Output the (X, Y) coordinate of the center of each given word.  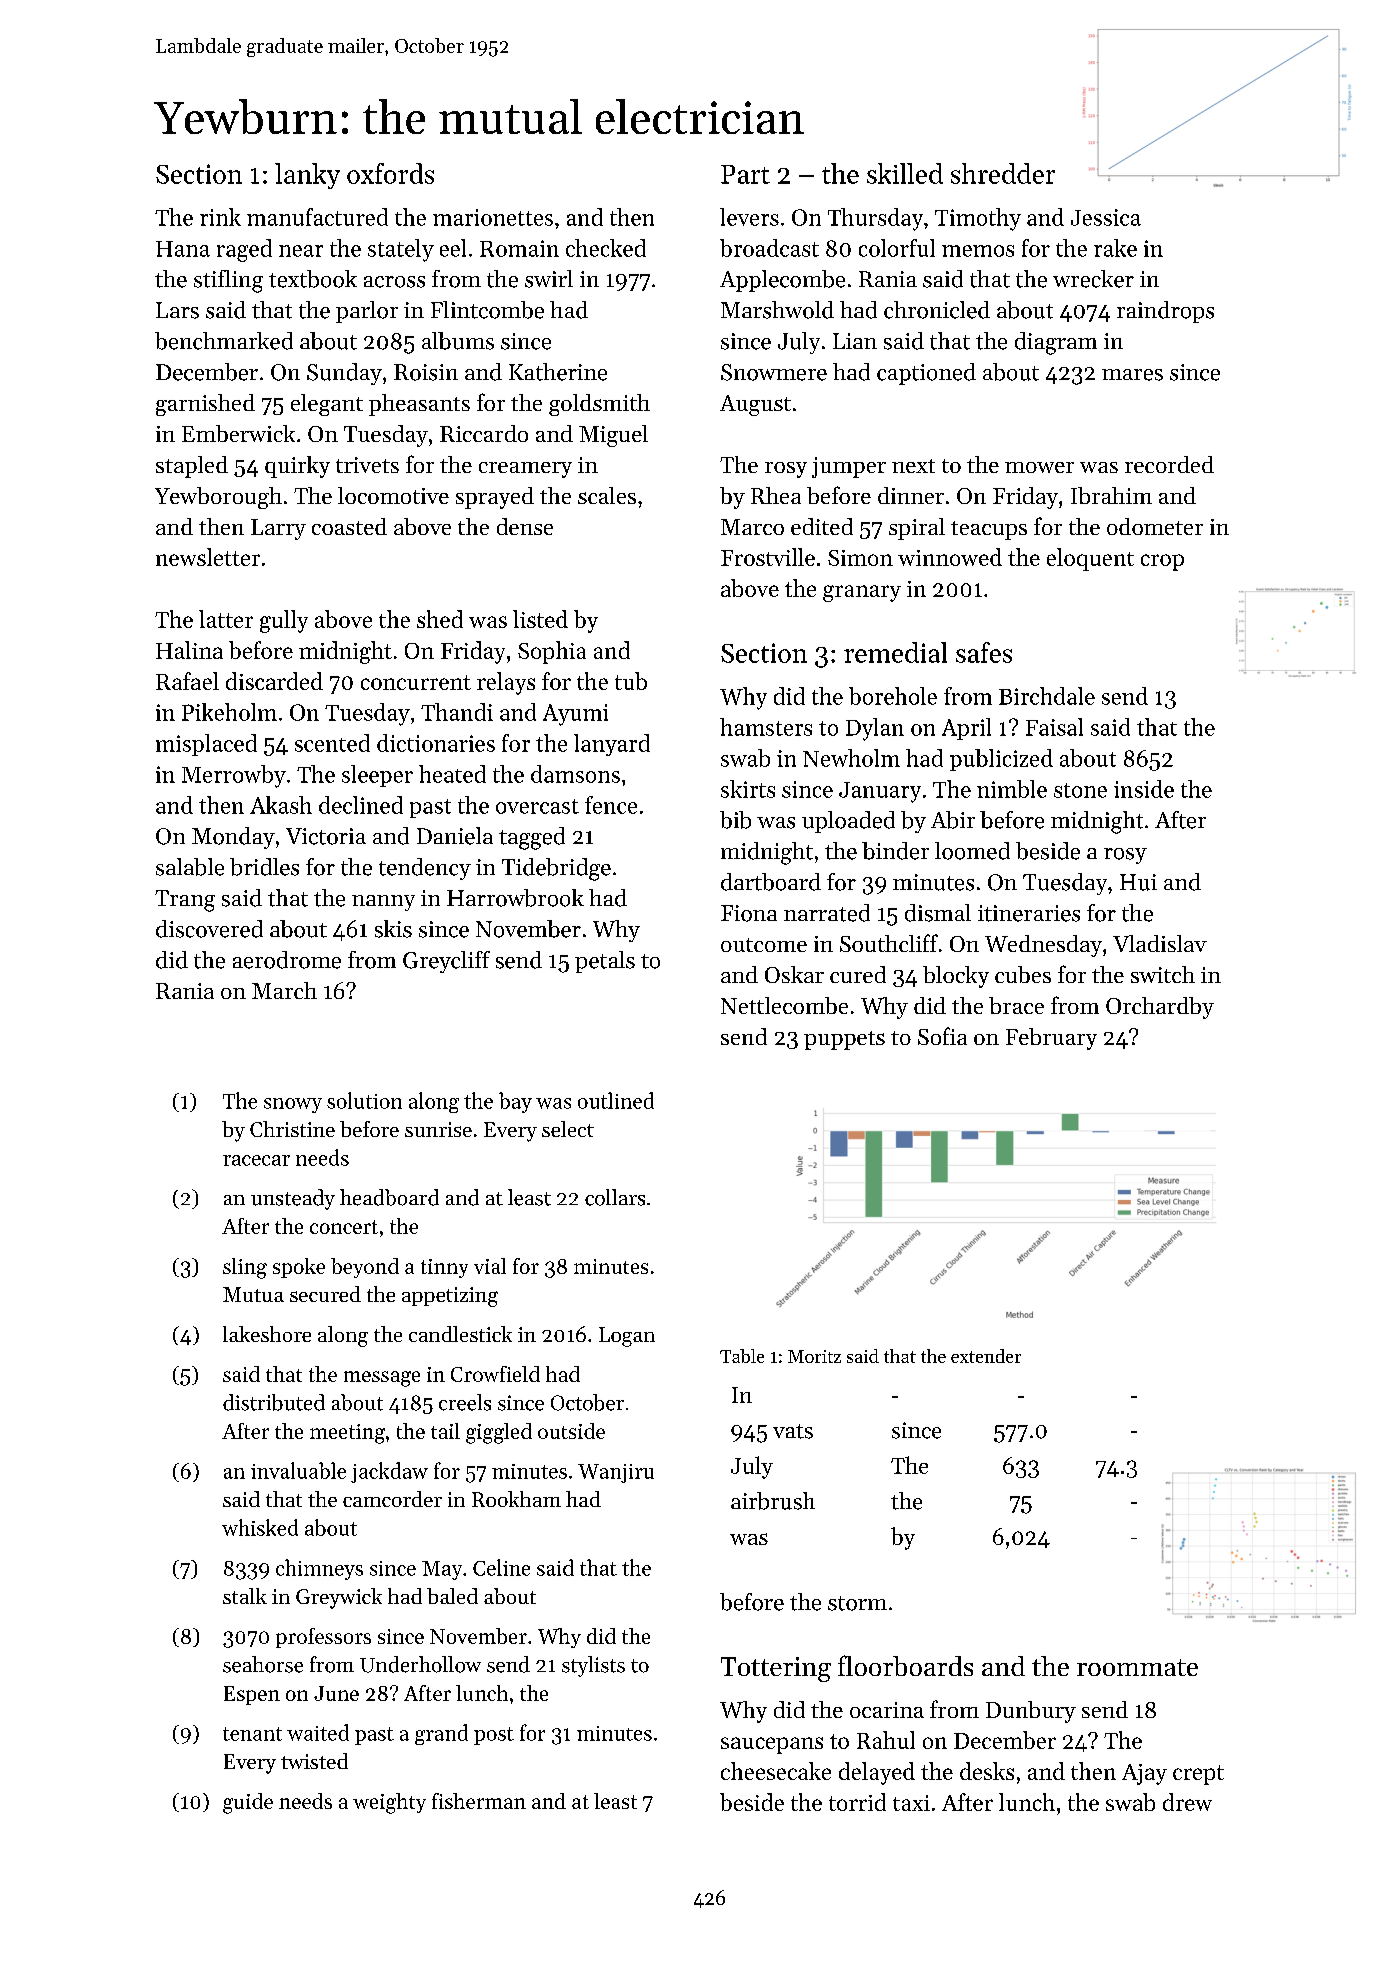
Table (742, 1356)
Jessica (1106, 217)
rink (220, 217)
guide (248, 1803)
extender (986, 1356)
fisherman (479, 1801)
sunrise (438, 1129)
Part (745, 174)
